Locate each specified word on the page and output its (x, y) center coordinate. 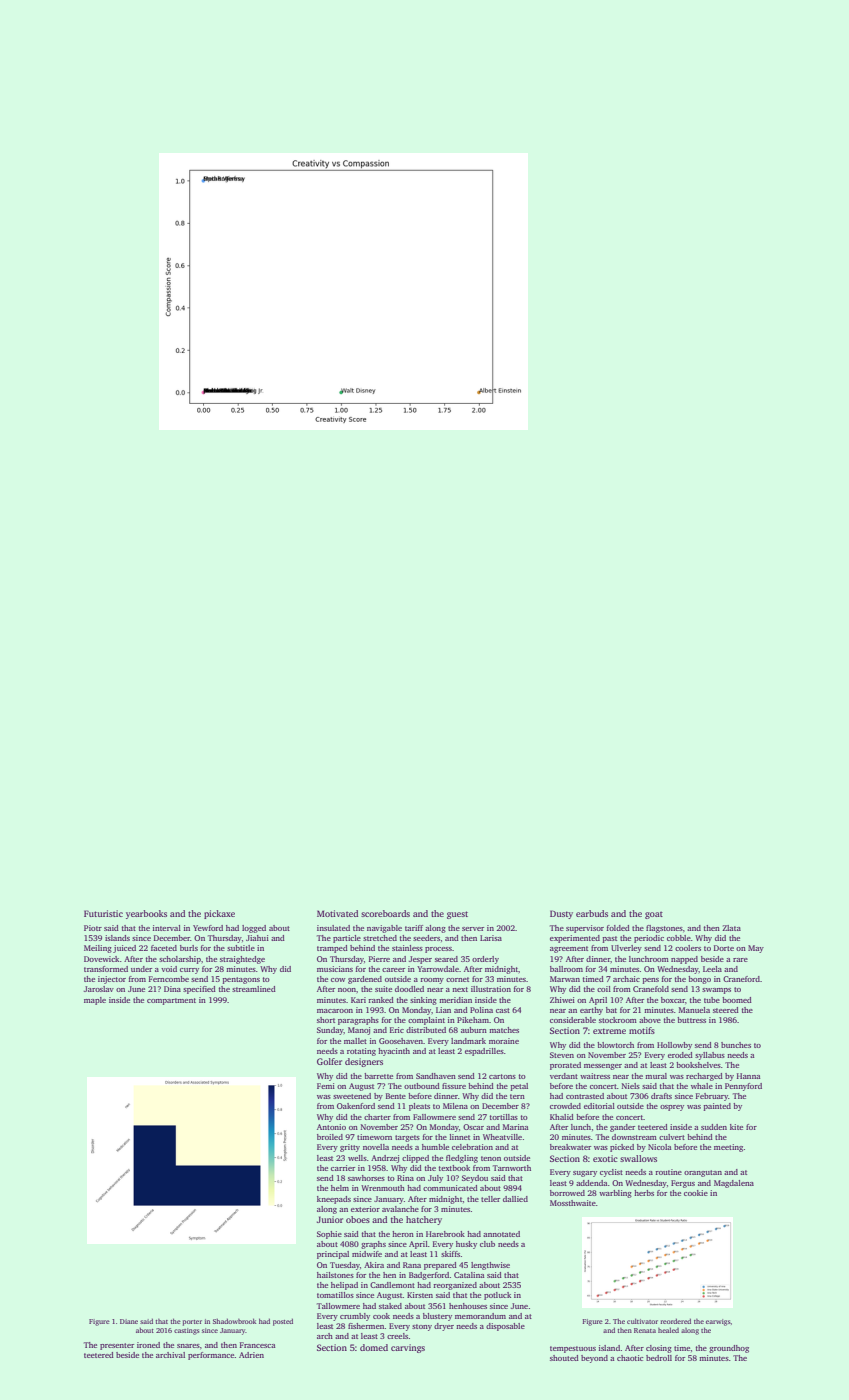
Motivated (337, 913)
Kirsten (420, 1295)
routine (668, 1172)
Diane (129, 1321)
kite (736, 1127)
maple (95, 1001)
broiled (330, 1137)
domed (374, 1347)
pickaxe (219, 914)
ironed (148, 1345)
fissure (454, 1086)
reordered (675, 1321)
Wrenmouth (383, 1188)
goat (654, 915)
